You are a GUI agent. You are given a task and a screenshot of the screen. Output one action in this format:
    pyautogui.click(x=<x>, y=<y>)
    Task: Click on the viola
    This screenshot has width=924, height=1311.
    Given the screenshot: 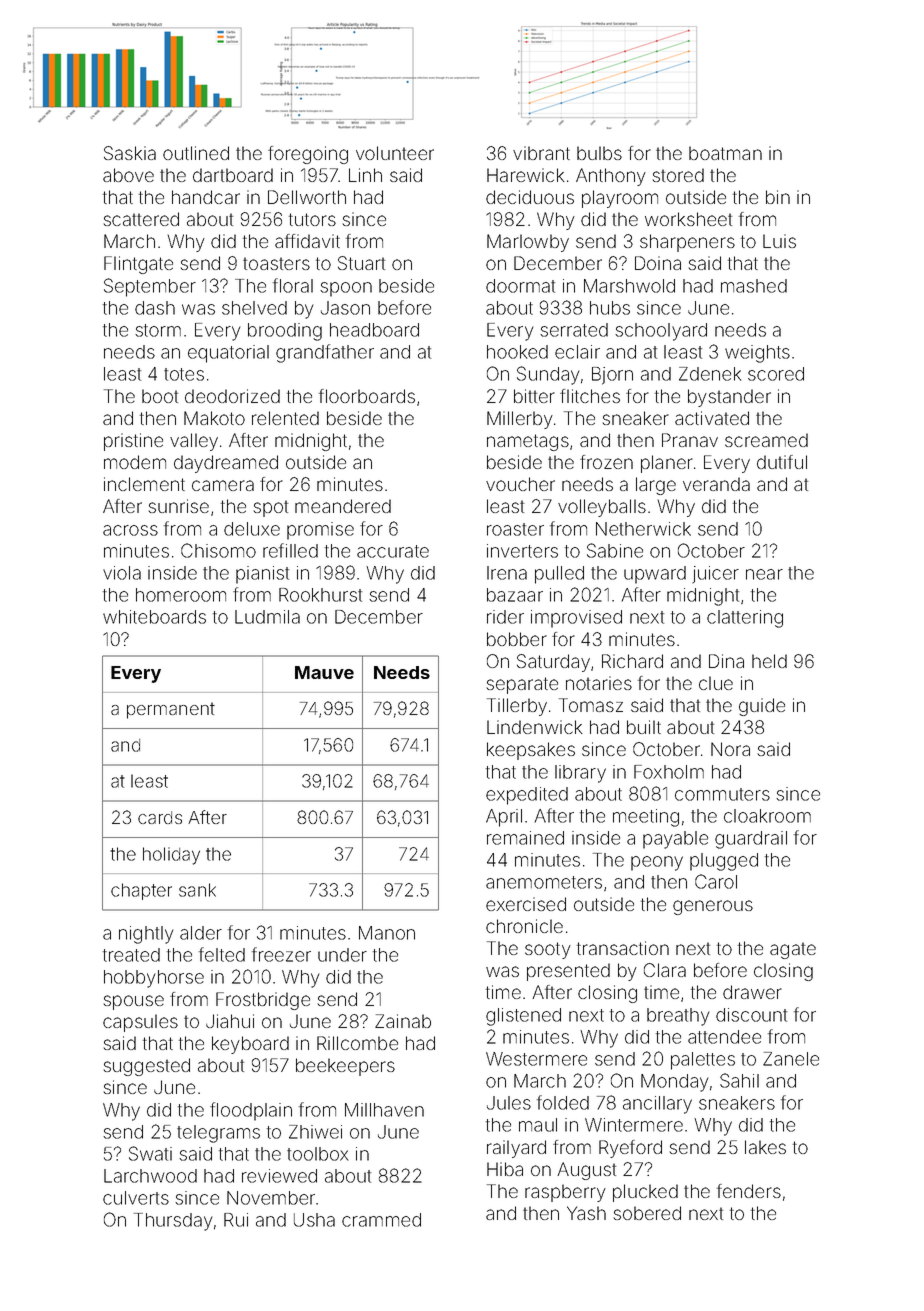 What is the action you would take?
    pyautogui.click(x=122, y=573)
